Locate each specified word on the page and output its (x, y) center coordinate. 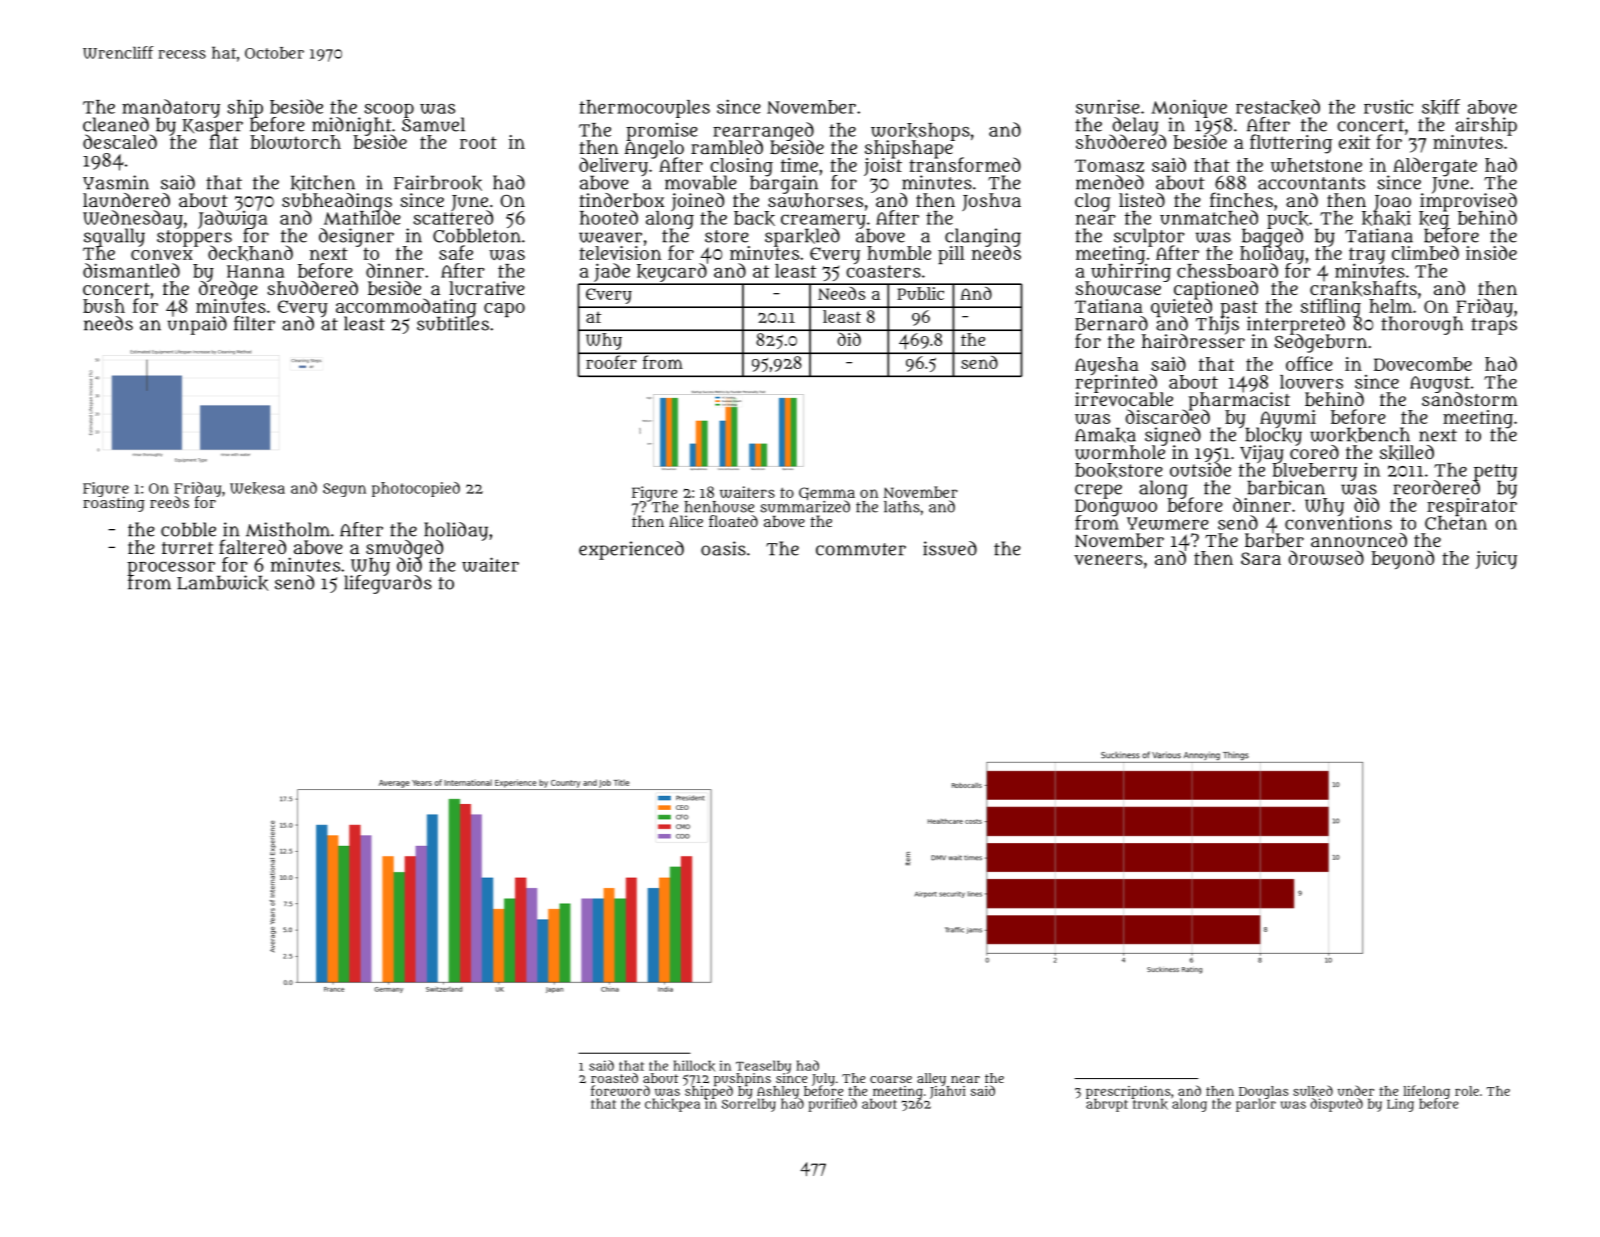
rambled (727, 147)
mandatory (171, 108)
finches (1241, 199)
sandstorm (1470, 399)
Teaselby (763, 1066)
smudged (404, 549)
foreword (620, 1090)
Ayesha (1107, 366)
